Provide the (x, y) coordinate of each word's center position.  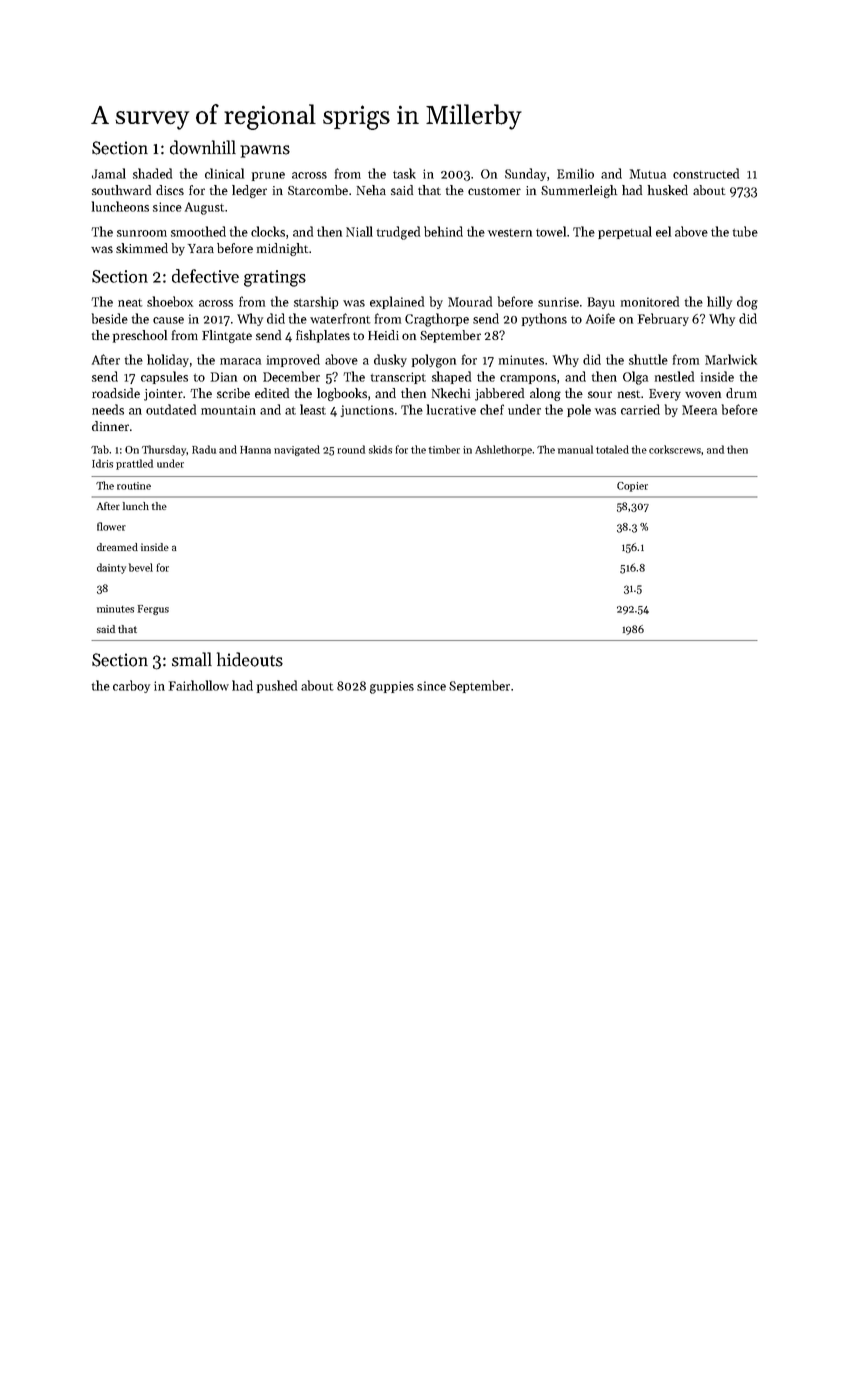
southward (121, 190)
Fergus (153, 610)
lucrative (451, 409)
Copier (632, 487)
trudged (398, 233)
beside (110, 318)
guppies (392, 687)
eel (663, 231)
